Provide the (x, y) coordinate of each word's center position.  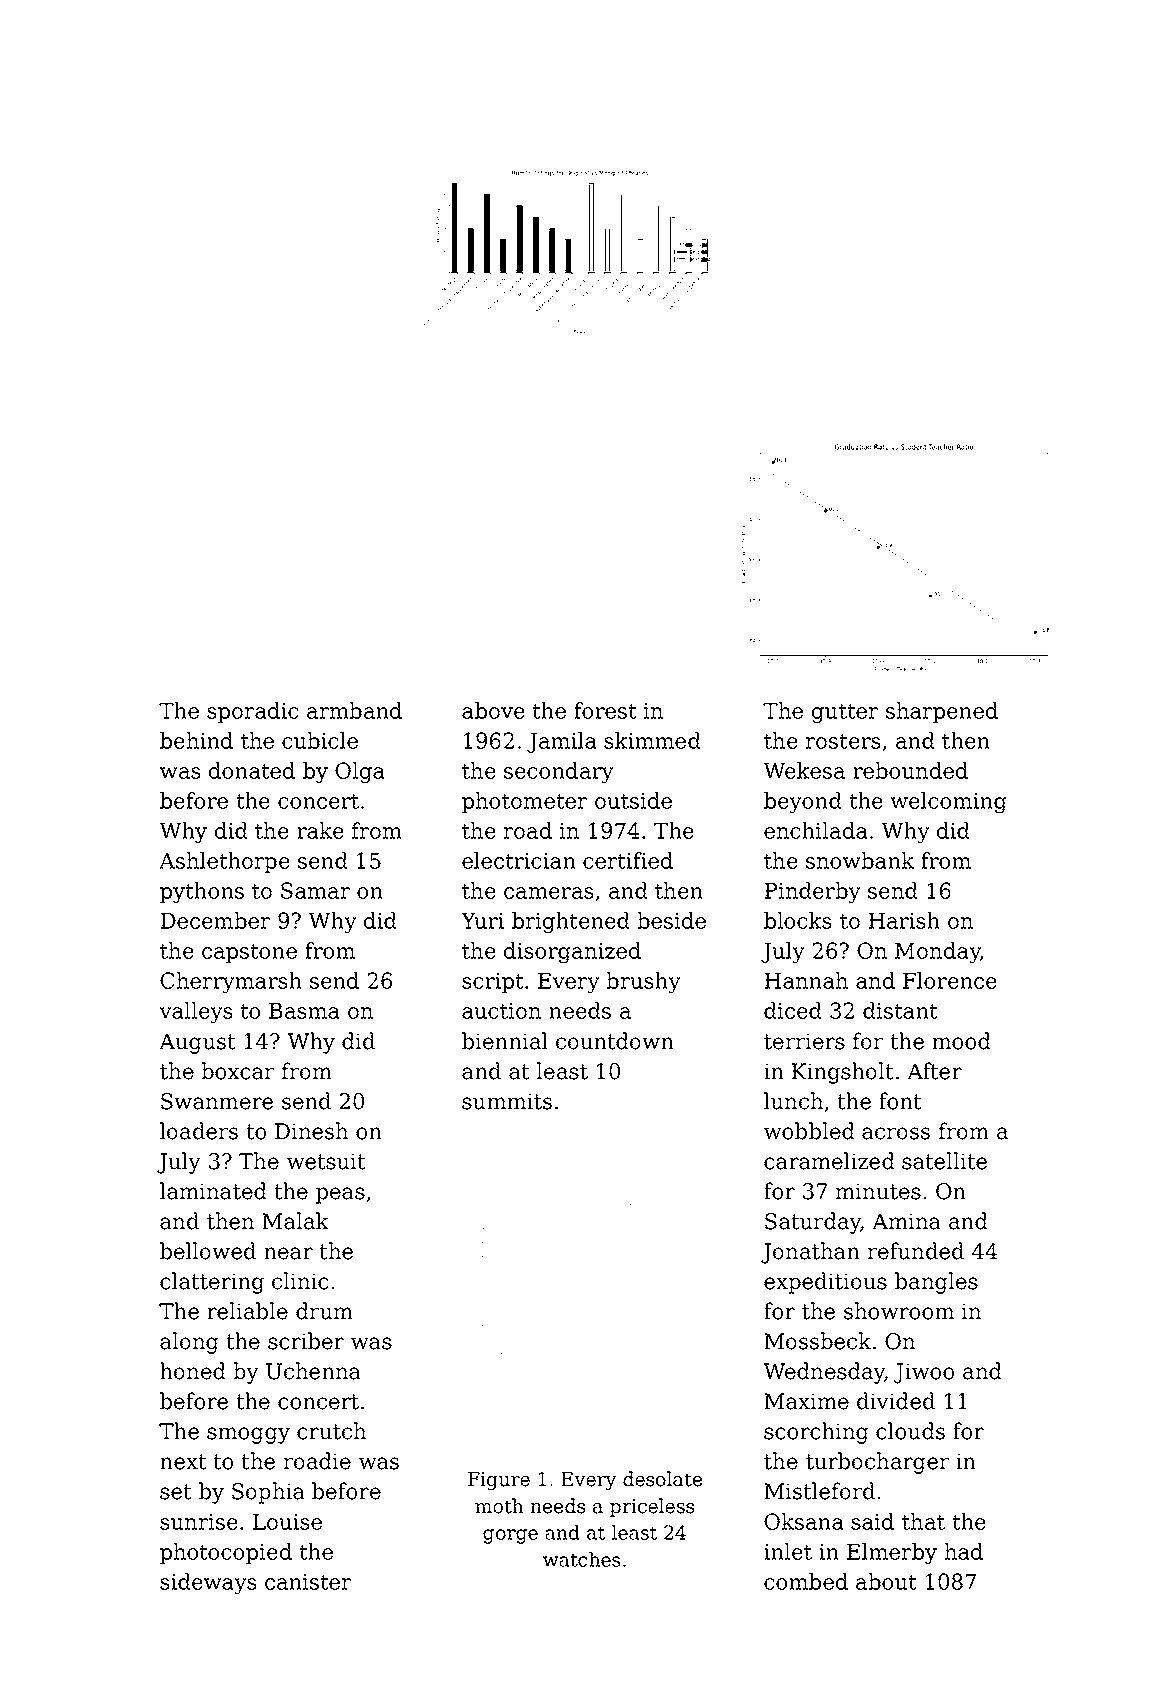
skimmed (652, 740)
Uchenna (313, 1371)
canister (308, 1582)
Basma (304, 1011)
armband (354, 710)
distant (900, 1010)
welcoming (948, 802)
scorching (816, 1433)
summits (507, 1101)
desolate (663, 1479)
